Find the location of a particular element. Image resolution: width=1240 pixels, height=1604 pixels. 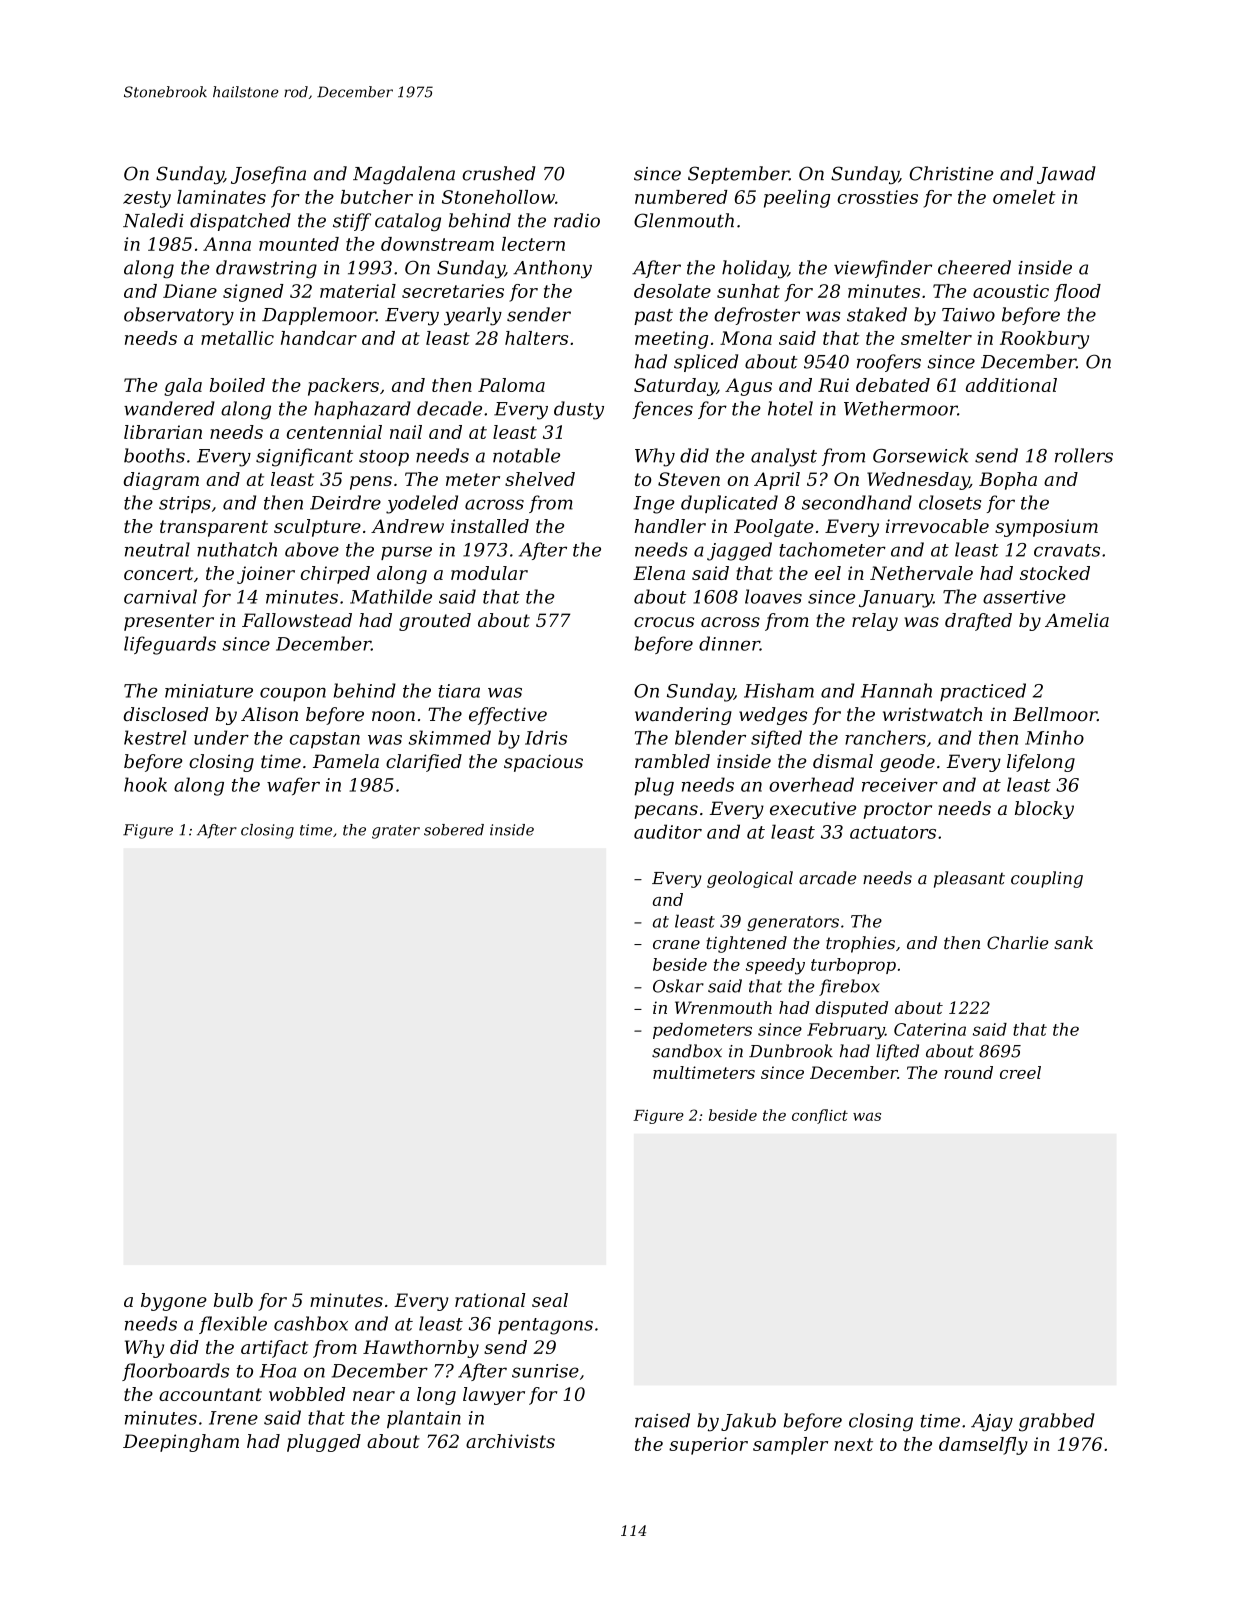

zesty is located at coordinates (147, 199).
